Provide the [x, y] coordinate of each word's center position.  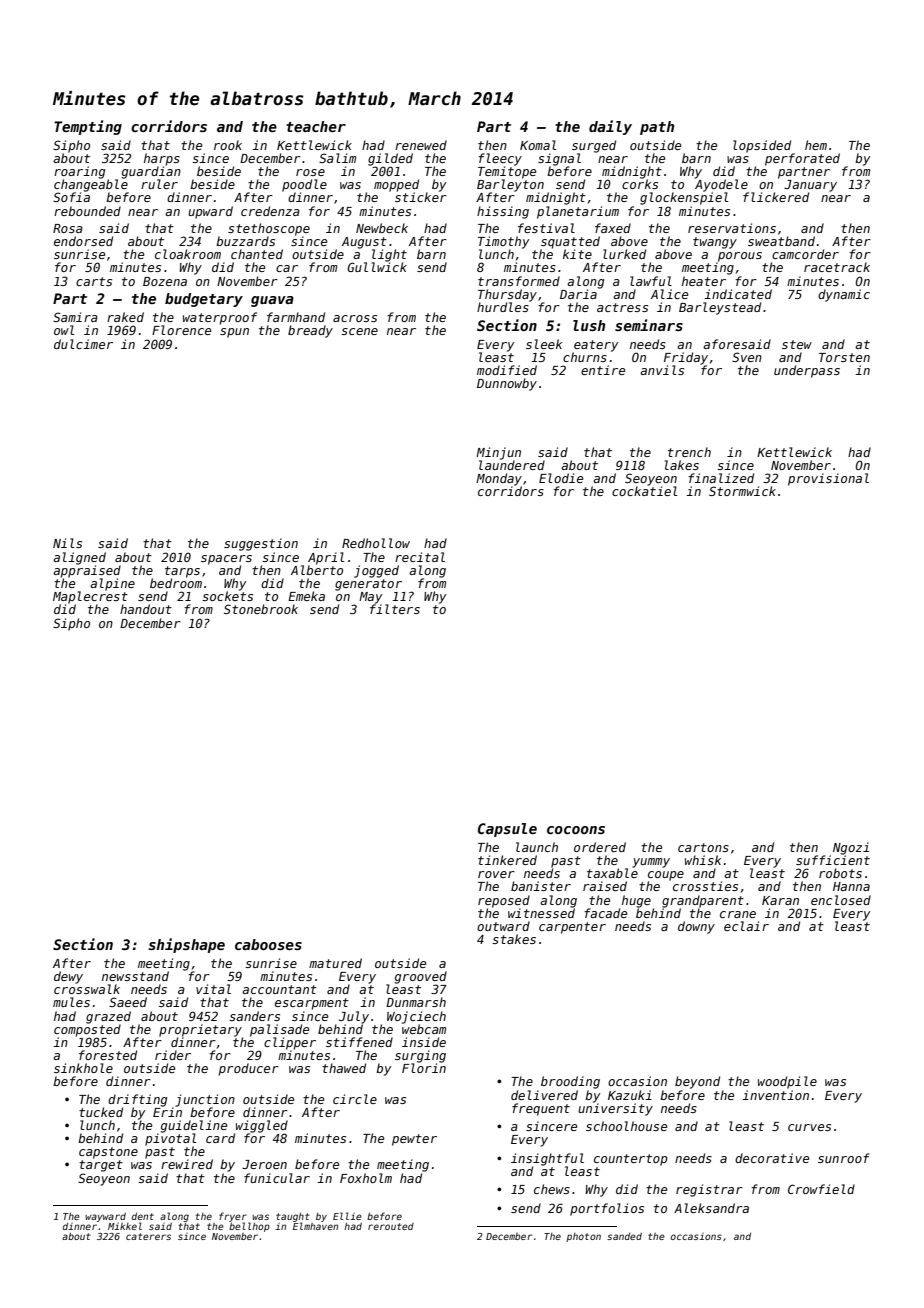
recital [420, 557]
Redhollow [376, 543]
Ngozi [851, 848]
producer [249, 1069]
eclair [746, 926]
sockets [227, 596]
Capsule [507, 830]
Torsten [844, 357]
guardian [151, 172]
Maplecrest [90, 597]
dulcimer [83, 344]
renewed [421, 145]
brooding [570, 1082]
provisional [828, 479]
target [101, 1166]
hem [816, 145]
